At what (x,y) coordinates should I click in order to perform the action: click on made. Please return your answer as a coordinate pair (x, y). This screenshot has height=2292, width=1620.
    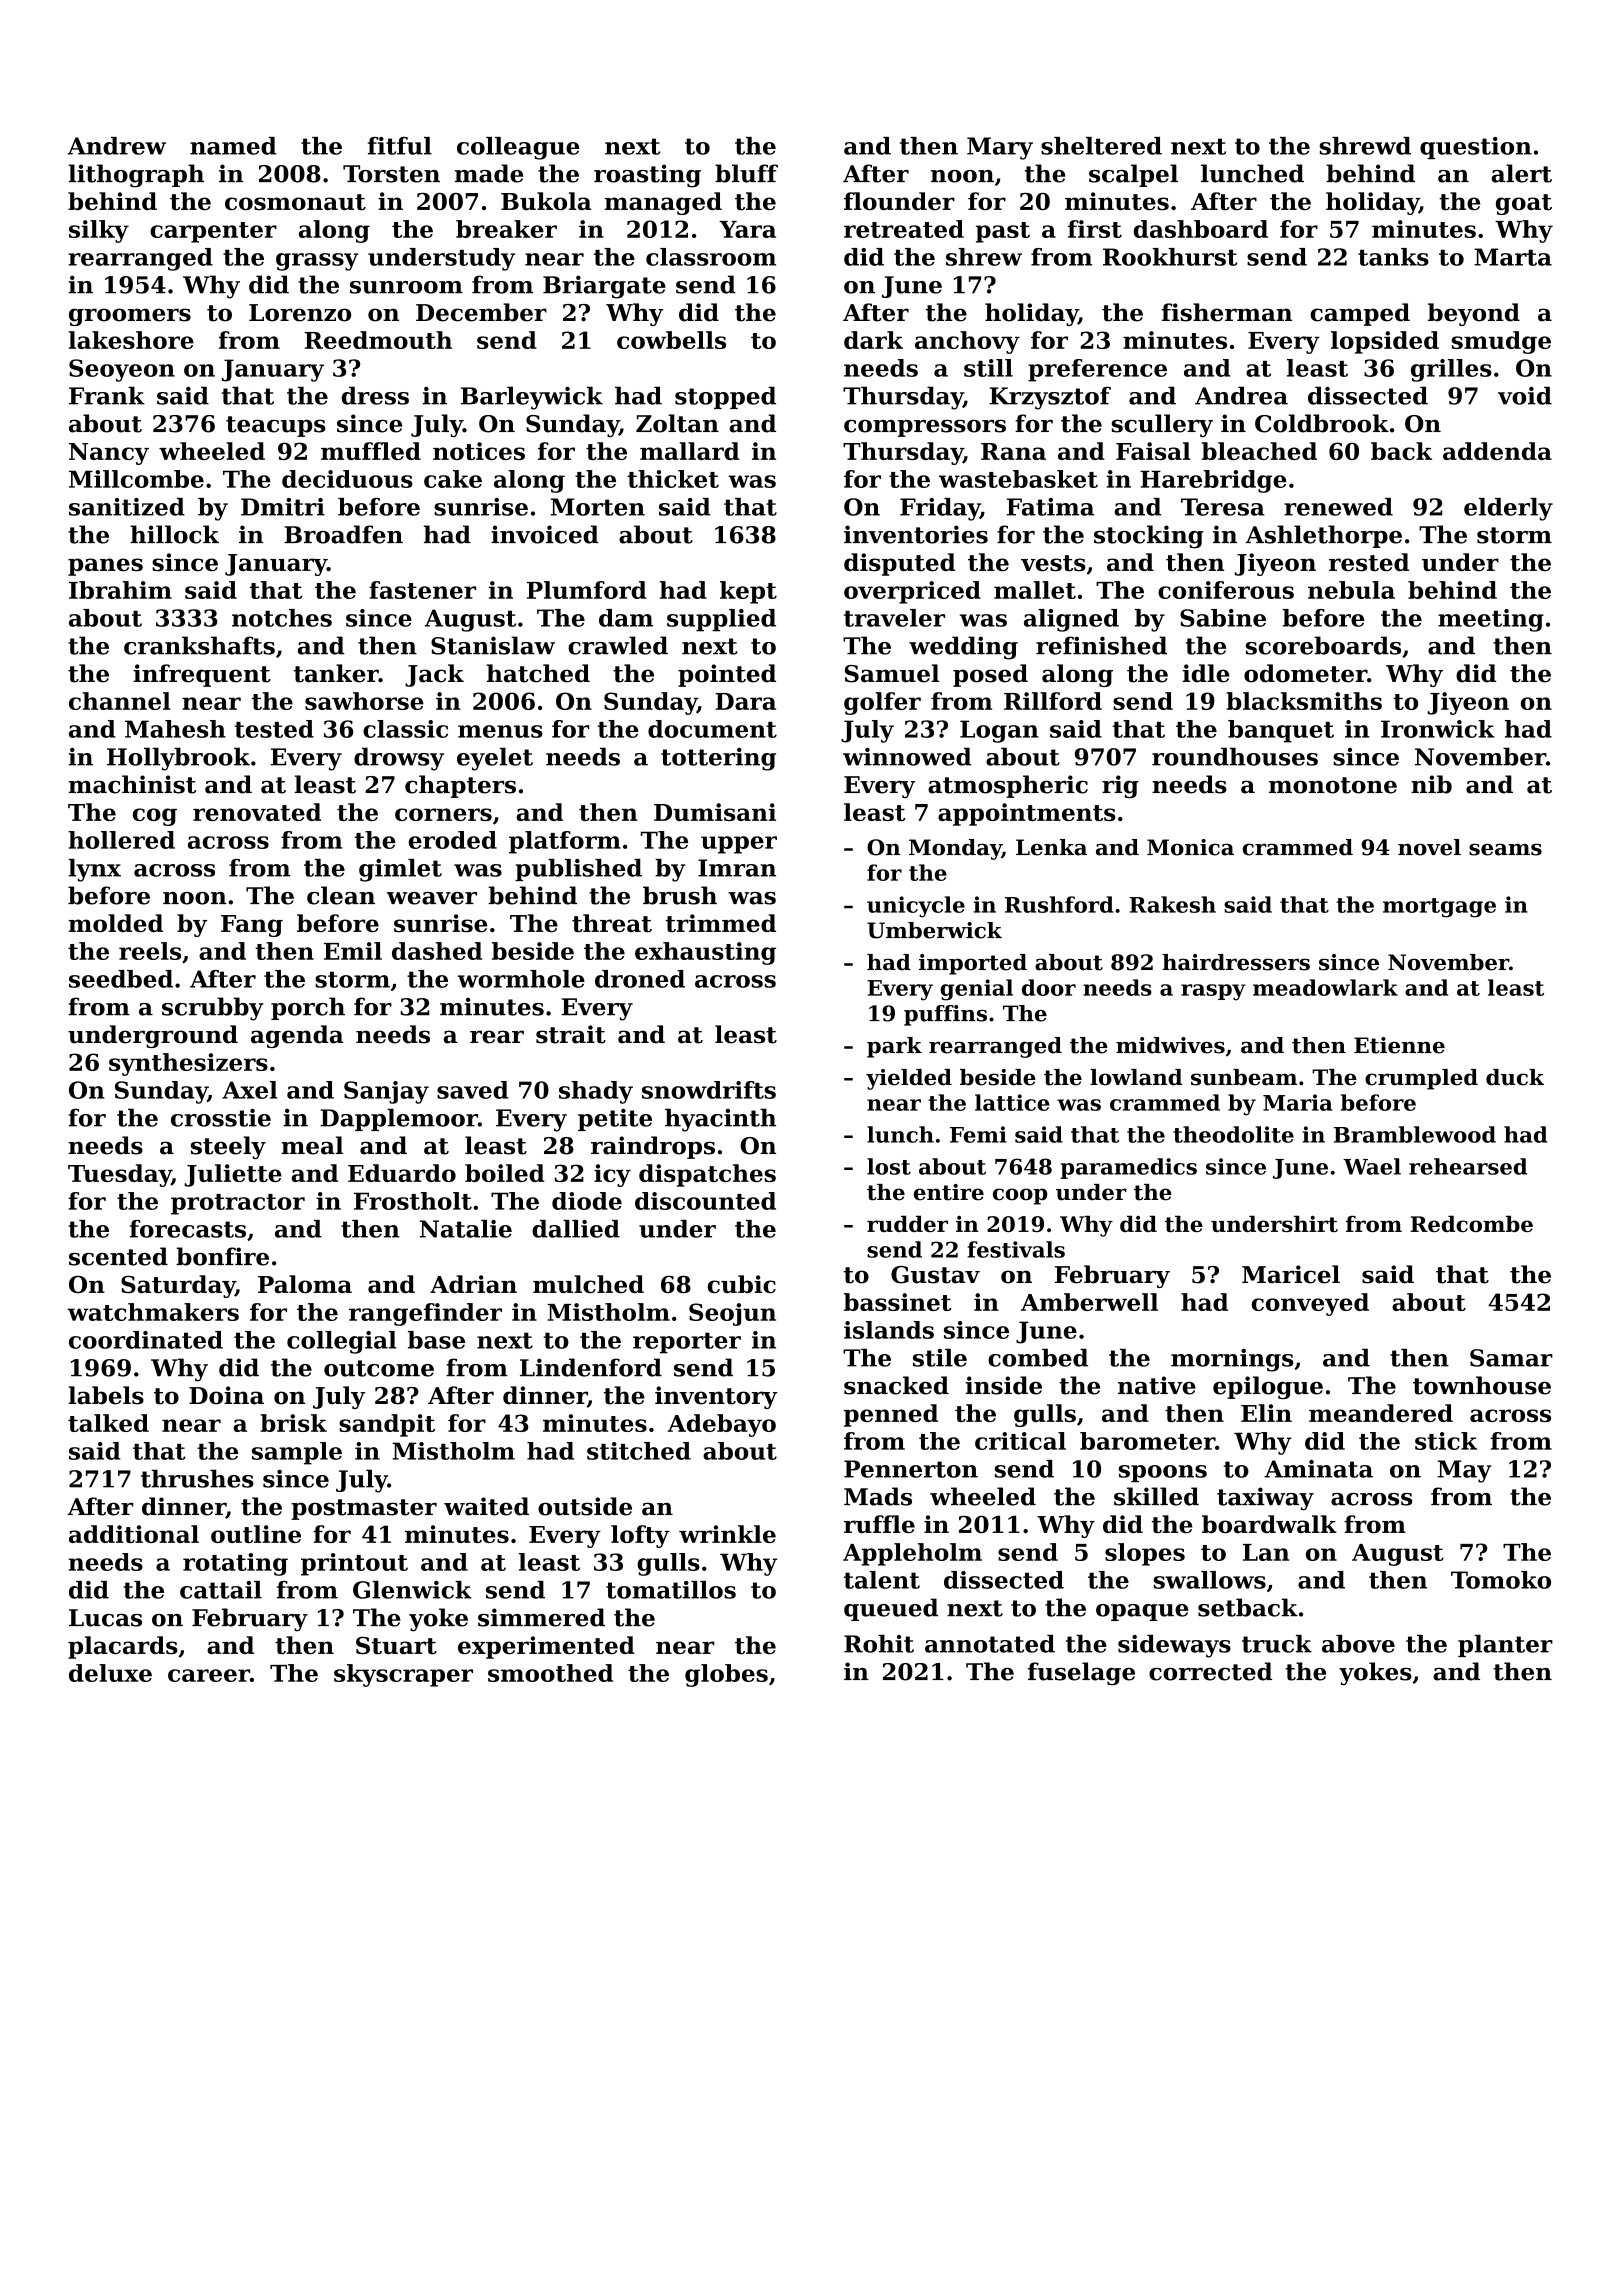
    Looking at the image, I should click on (489, 173).
